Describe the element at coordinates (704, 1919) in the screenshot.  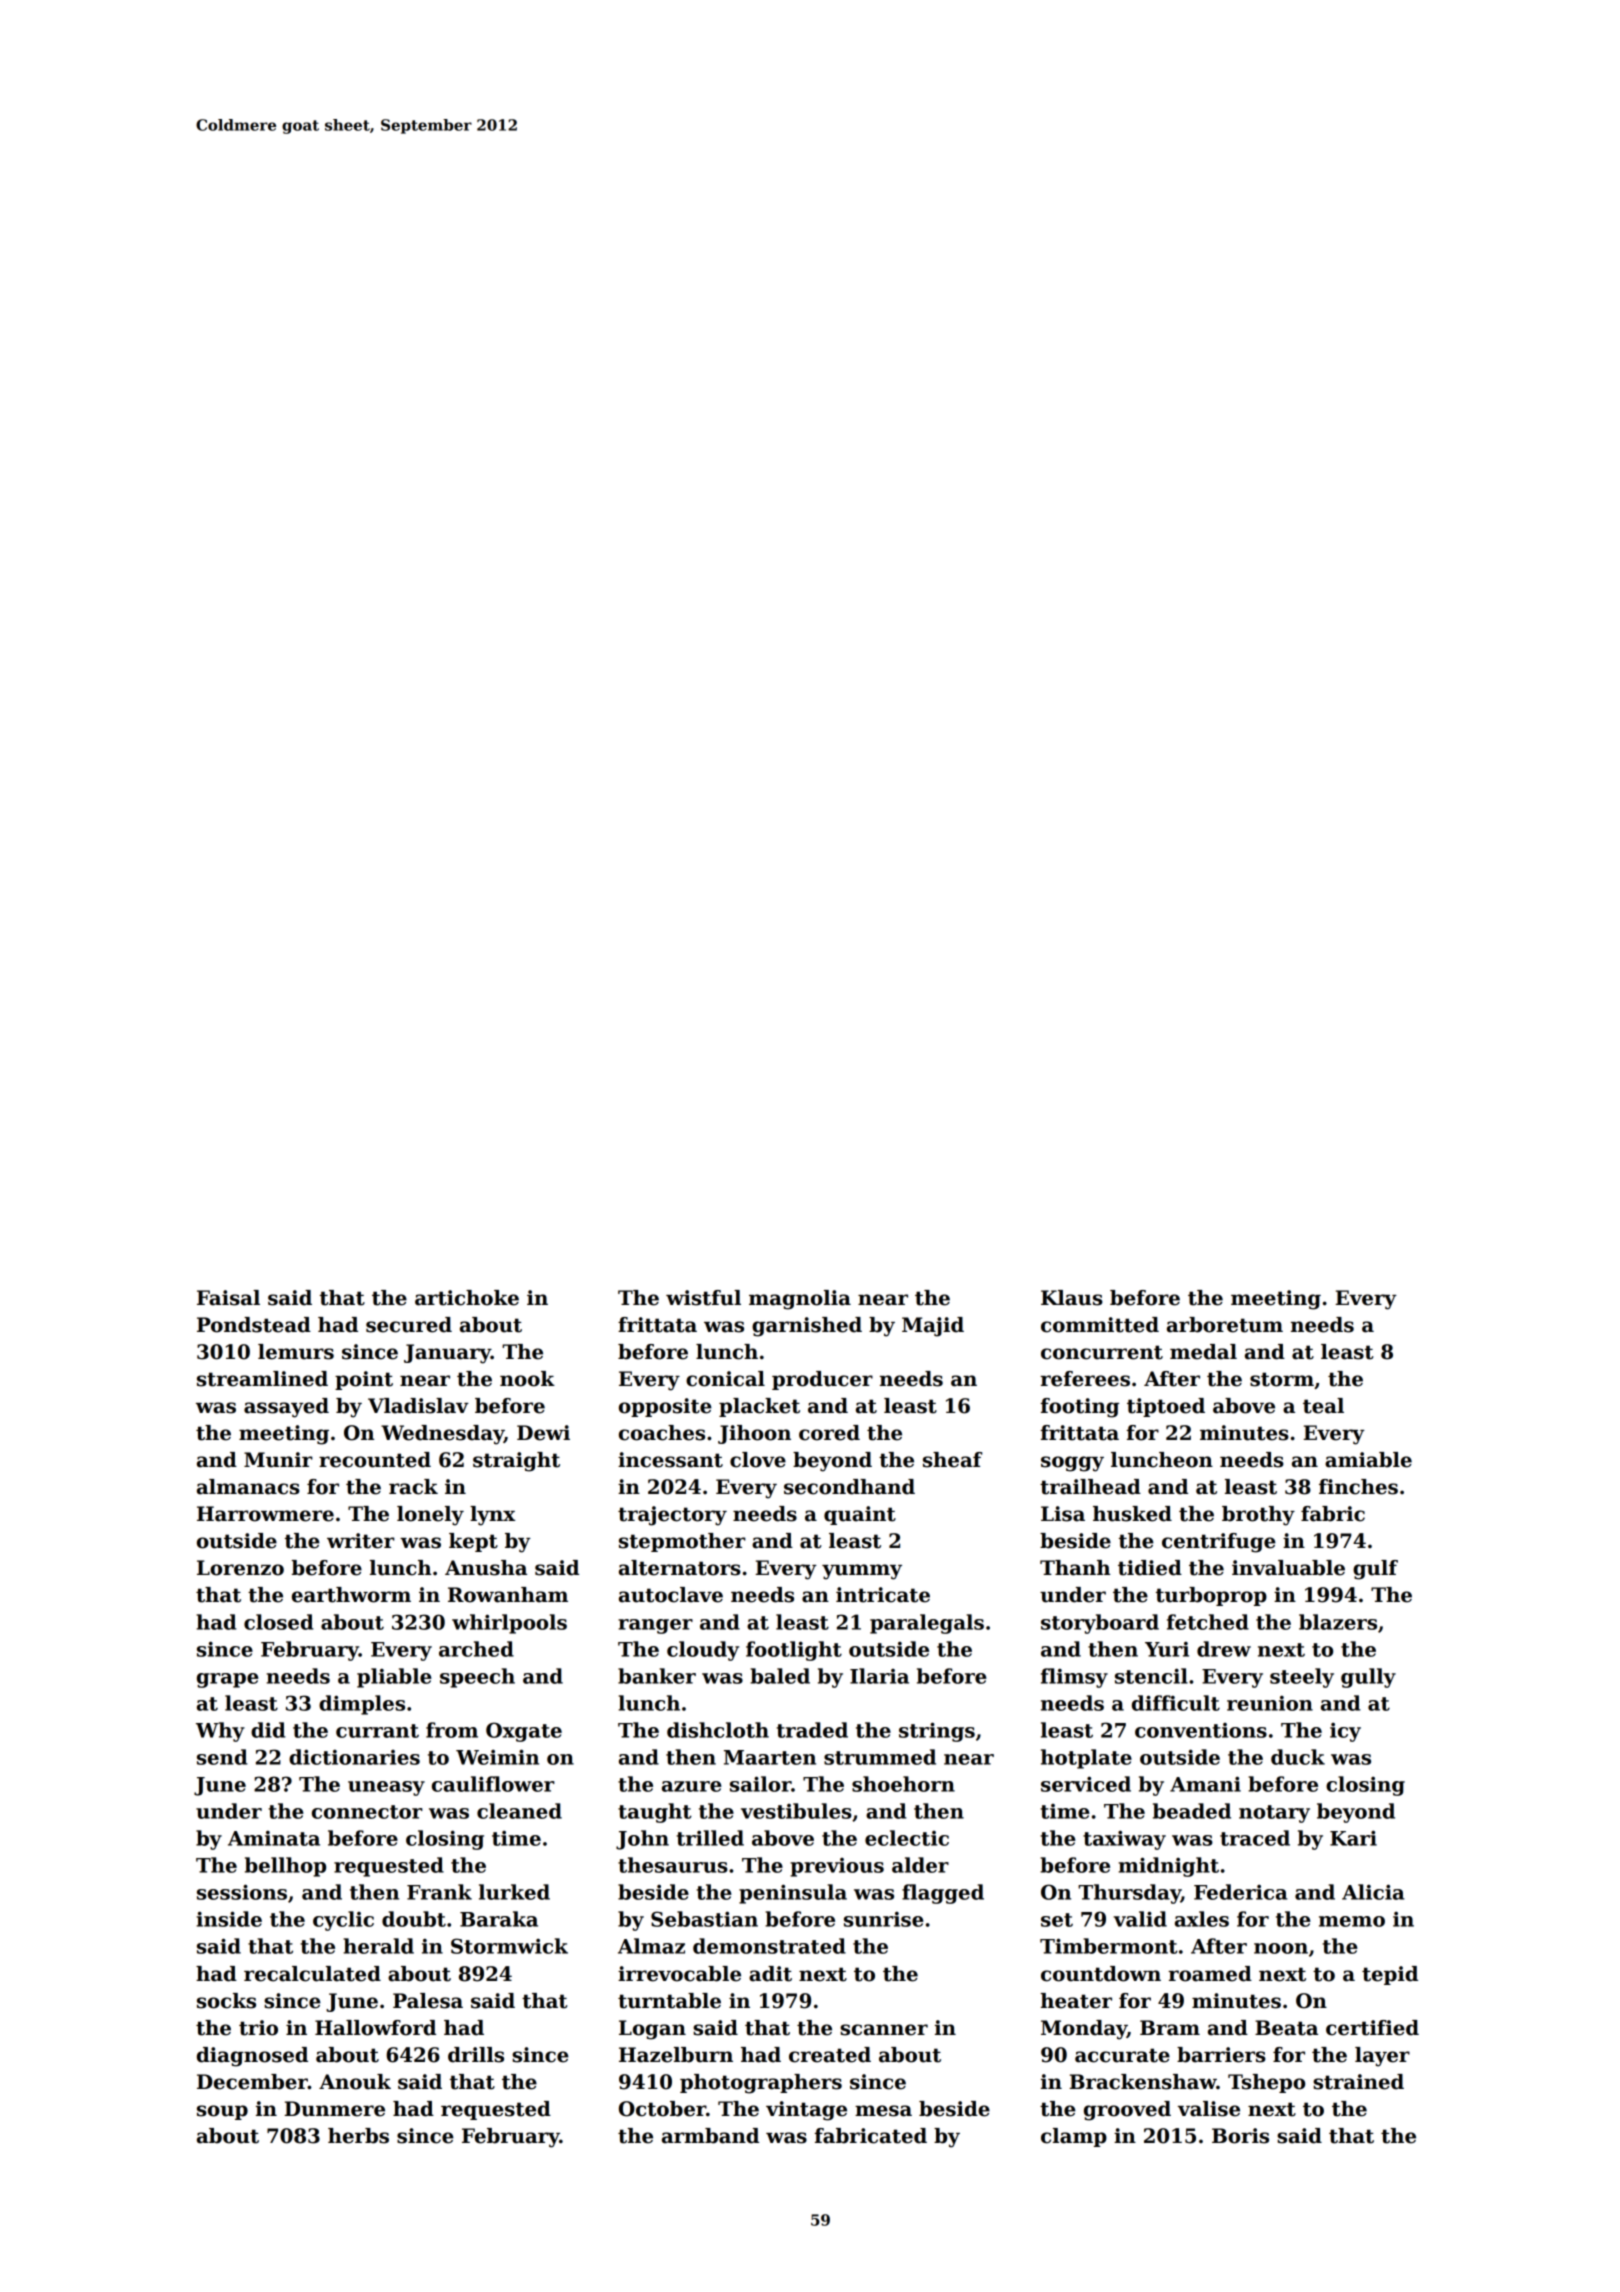
I see `Sebastian` at that location.
